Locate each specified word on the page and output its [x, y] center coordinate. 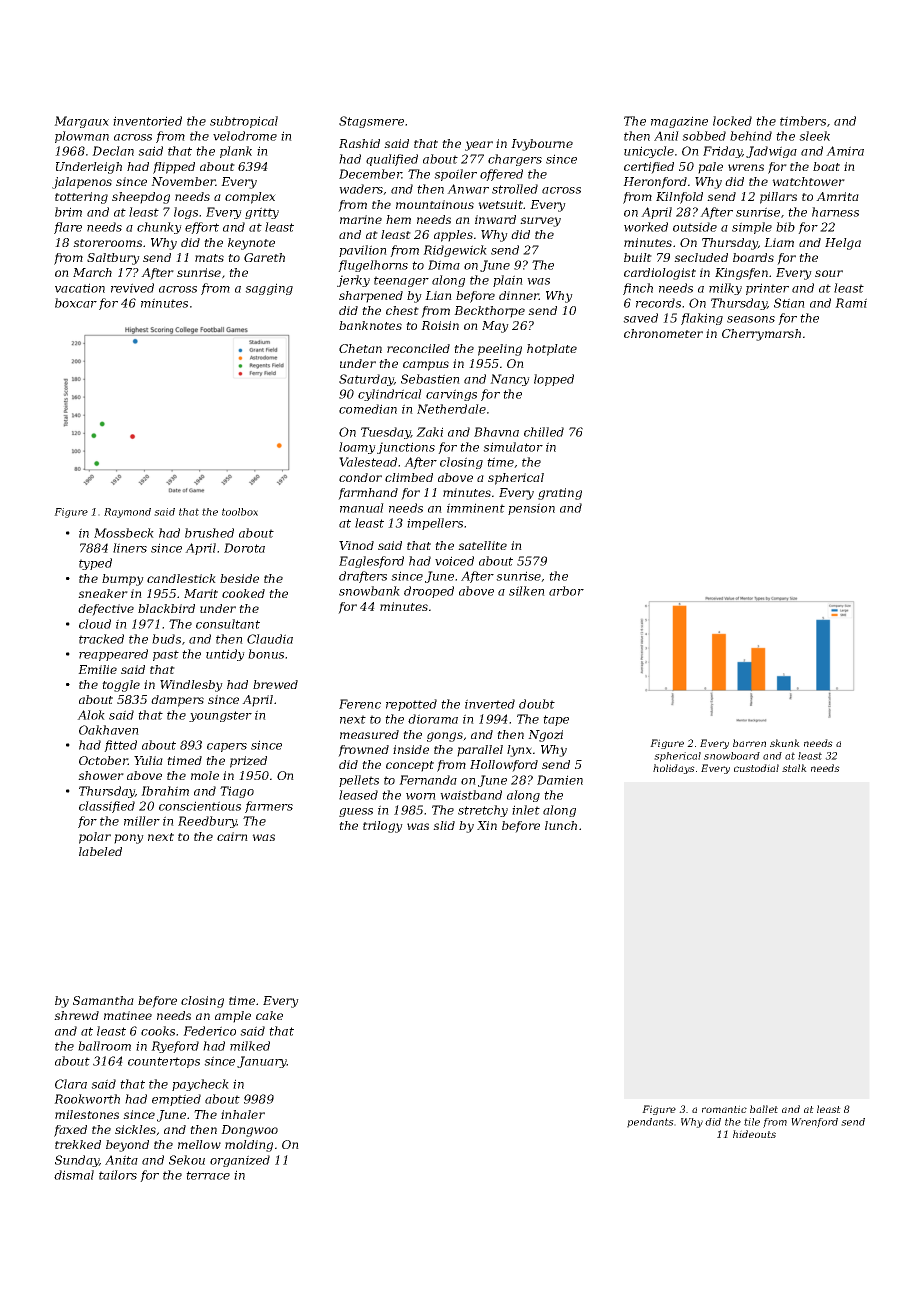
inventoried [147, 121]
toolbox [240, 512]
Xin [487, 825]
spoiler [455, 175]
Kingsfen [741, 274]
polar [95, 838]
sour [829, 273]
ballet [764, 1109]
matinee [128, 1015]
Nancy [510, 380]
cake [269, 1015]
